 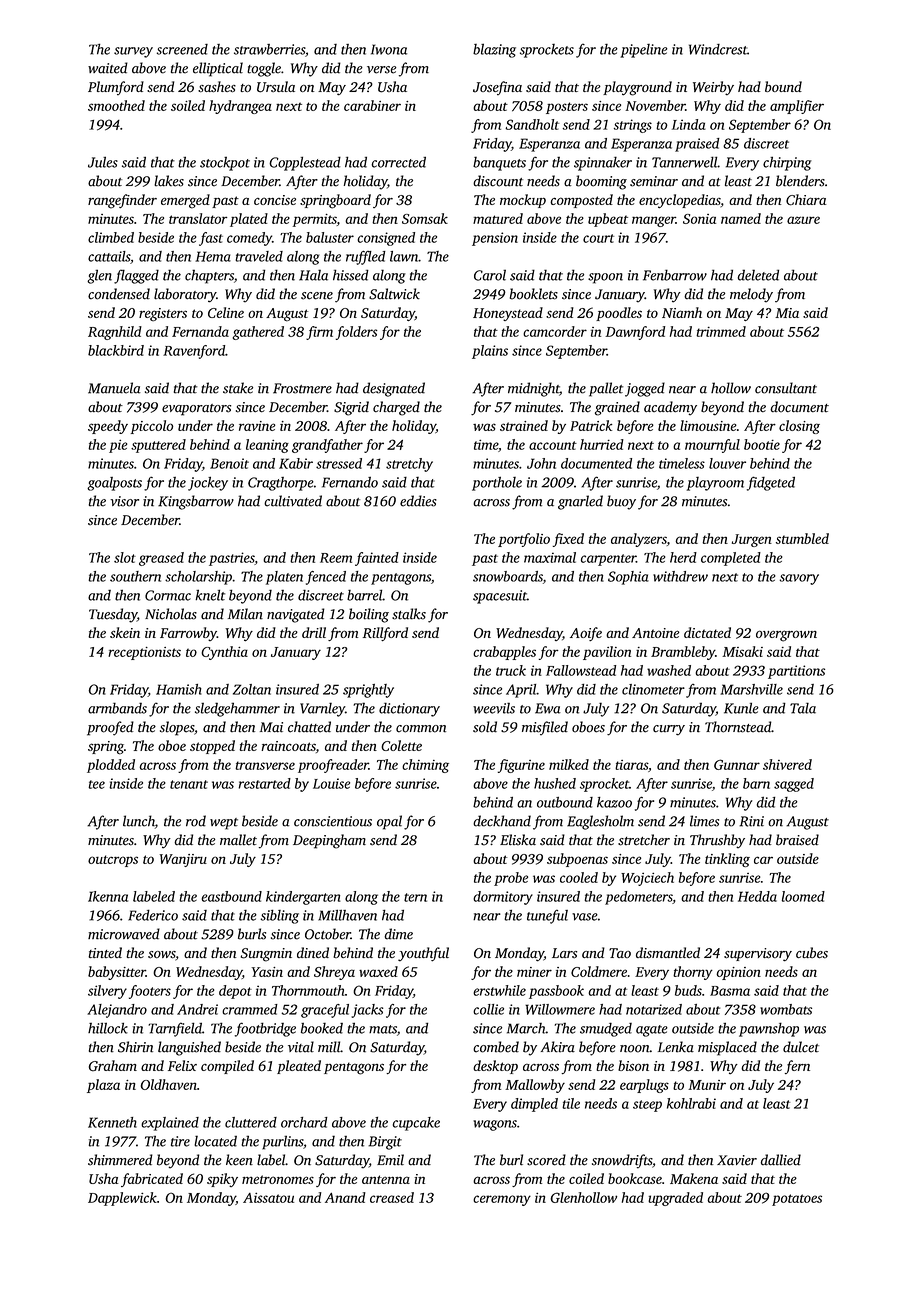 I want to click on located, so click(x=215, y=1141).
